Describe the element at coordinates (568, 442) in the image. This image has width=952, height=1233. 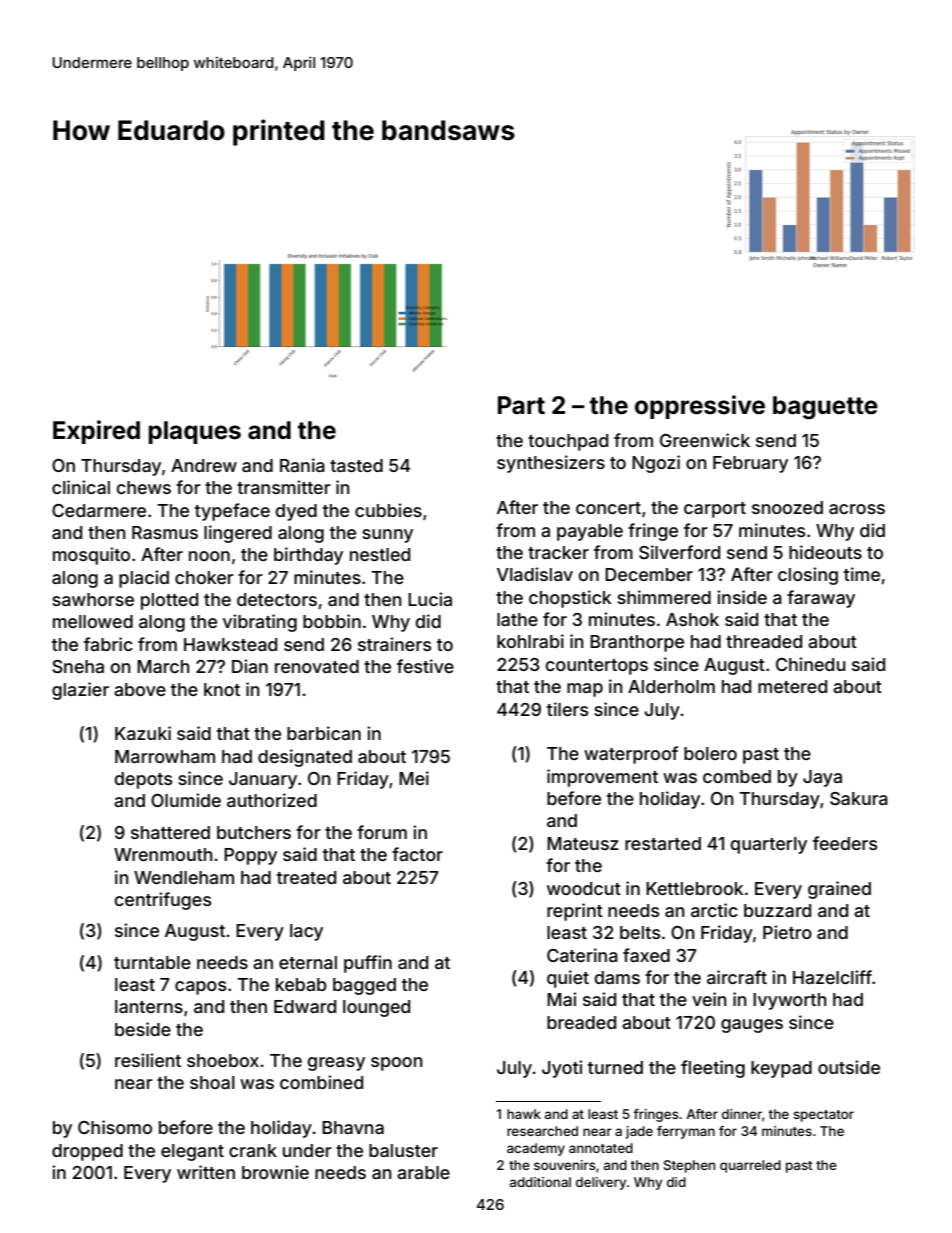
I see `touchpad` at that location.
